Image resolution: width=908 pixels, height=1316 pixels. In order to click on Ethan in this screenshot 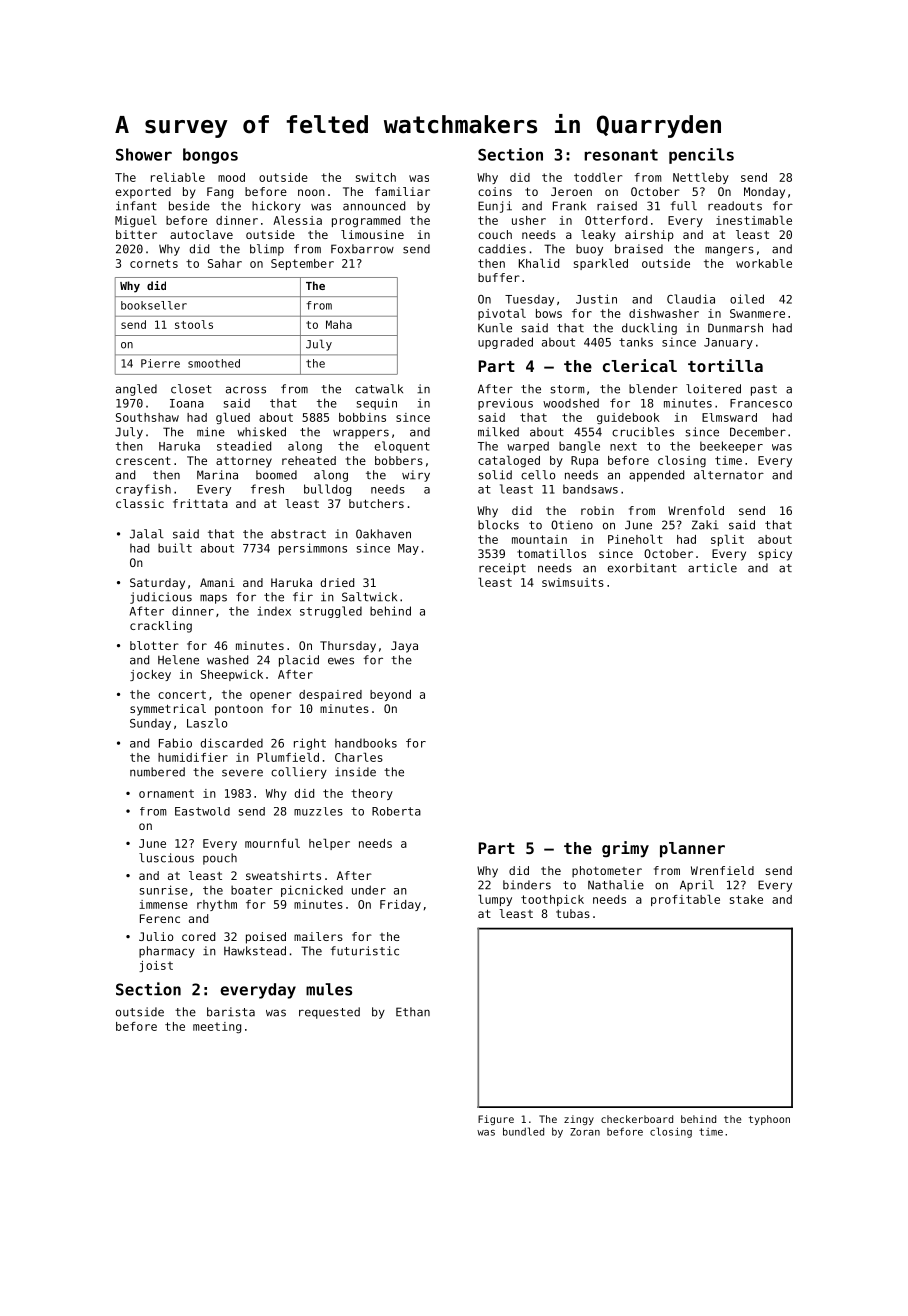, I will do `click(413, 1012)`.
